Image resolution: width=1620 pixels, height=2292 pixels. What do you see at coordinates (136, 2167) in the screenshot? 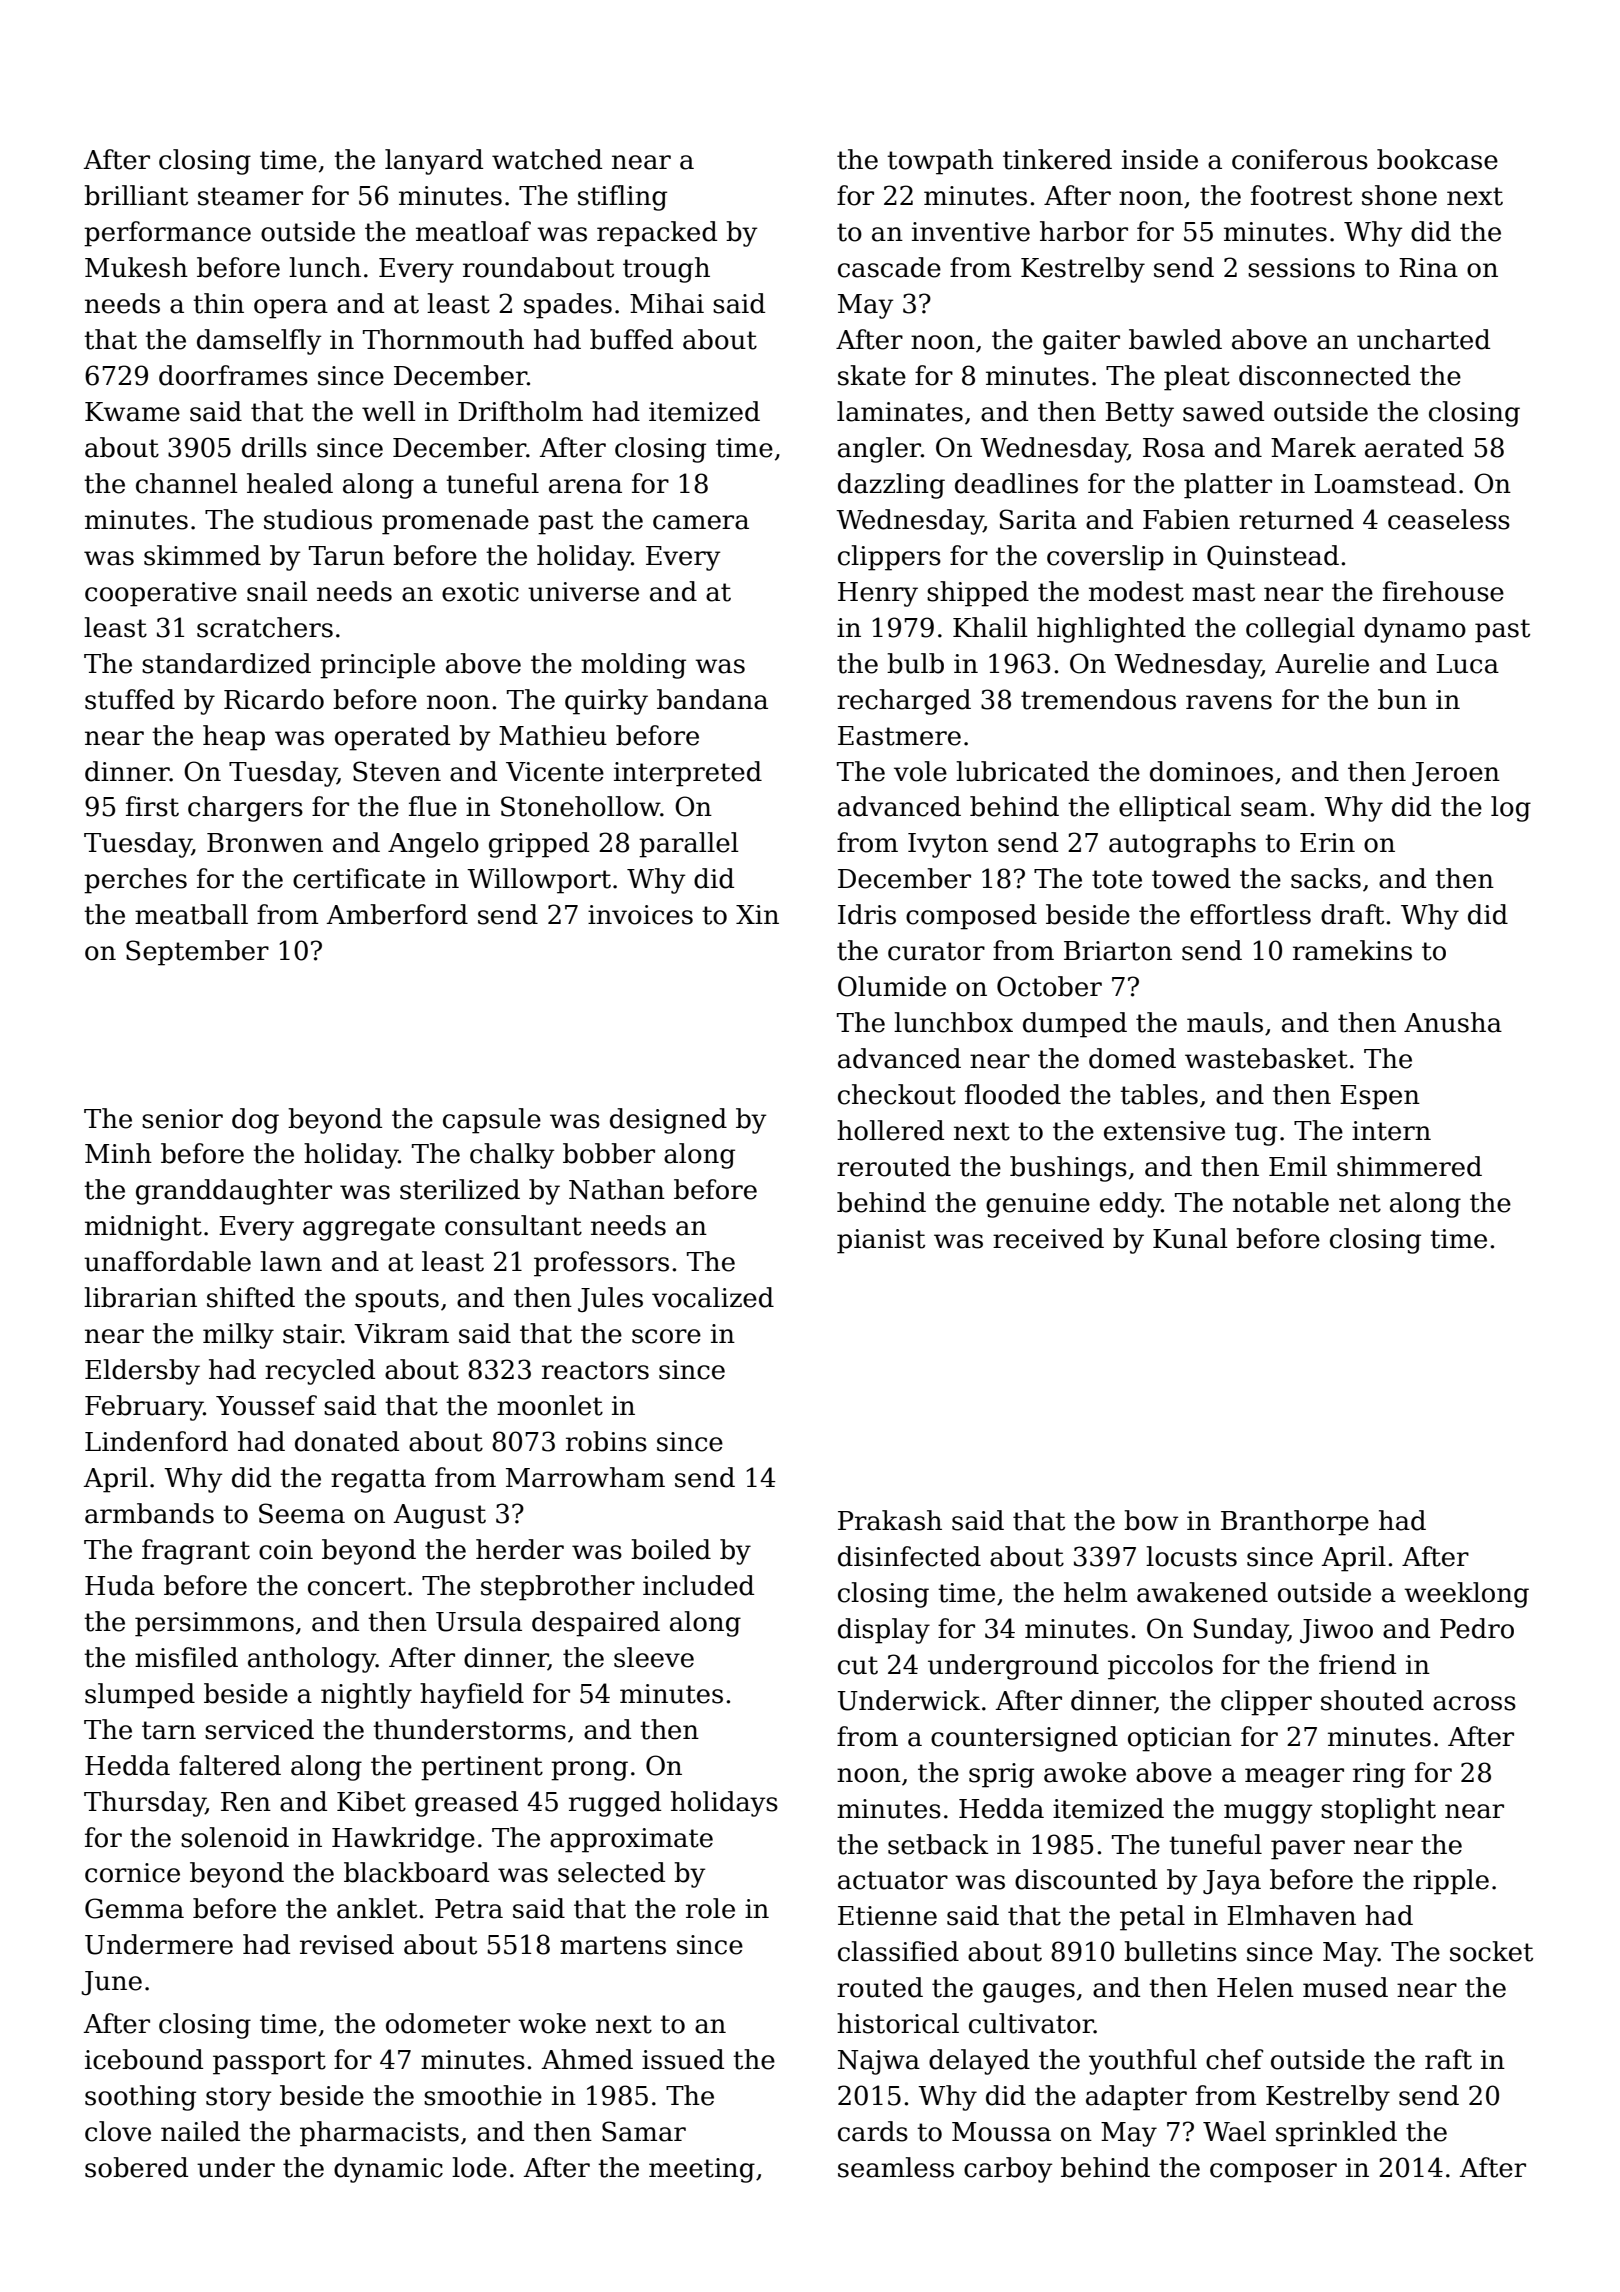
I see `sobered` at bounding box center [136, 2167].
